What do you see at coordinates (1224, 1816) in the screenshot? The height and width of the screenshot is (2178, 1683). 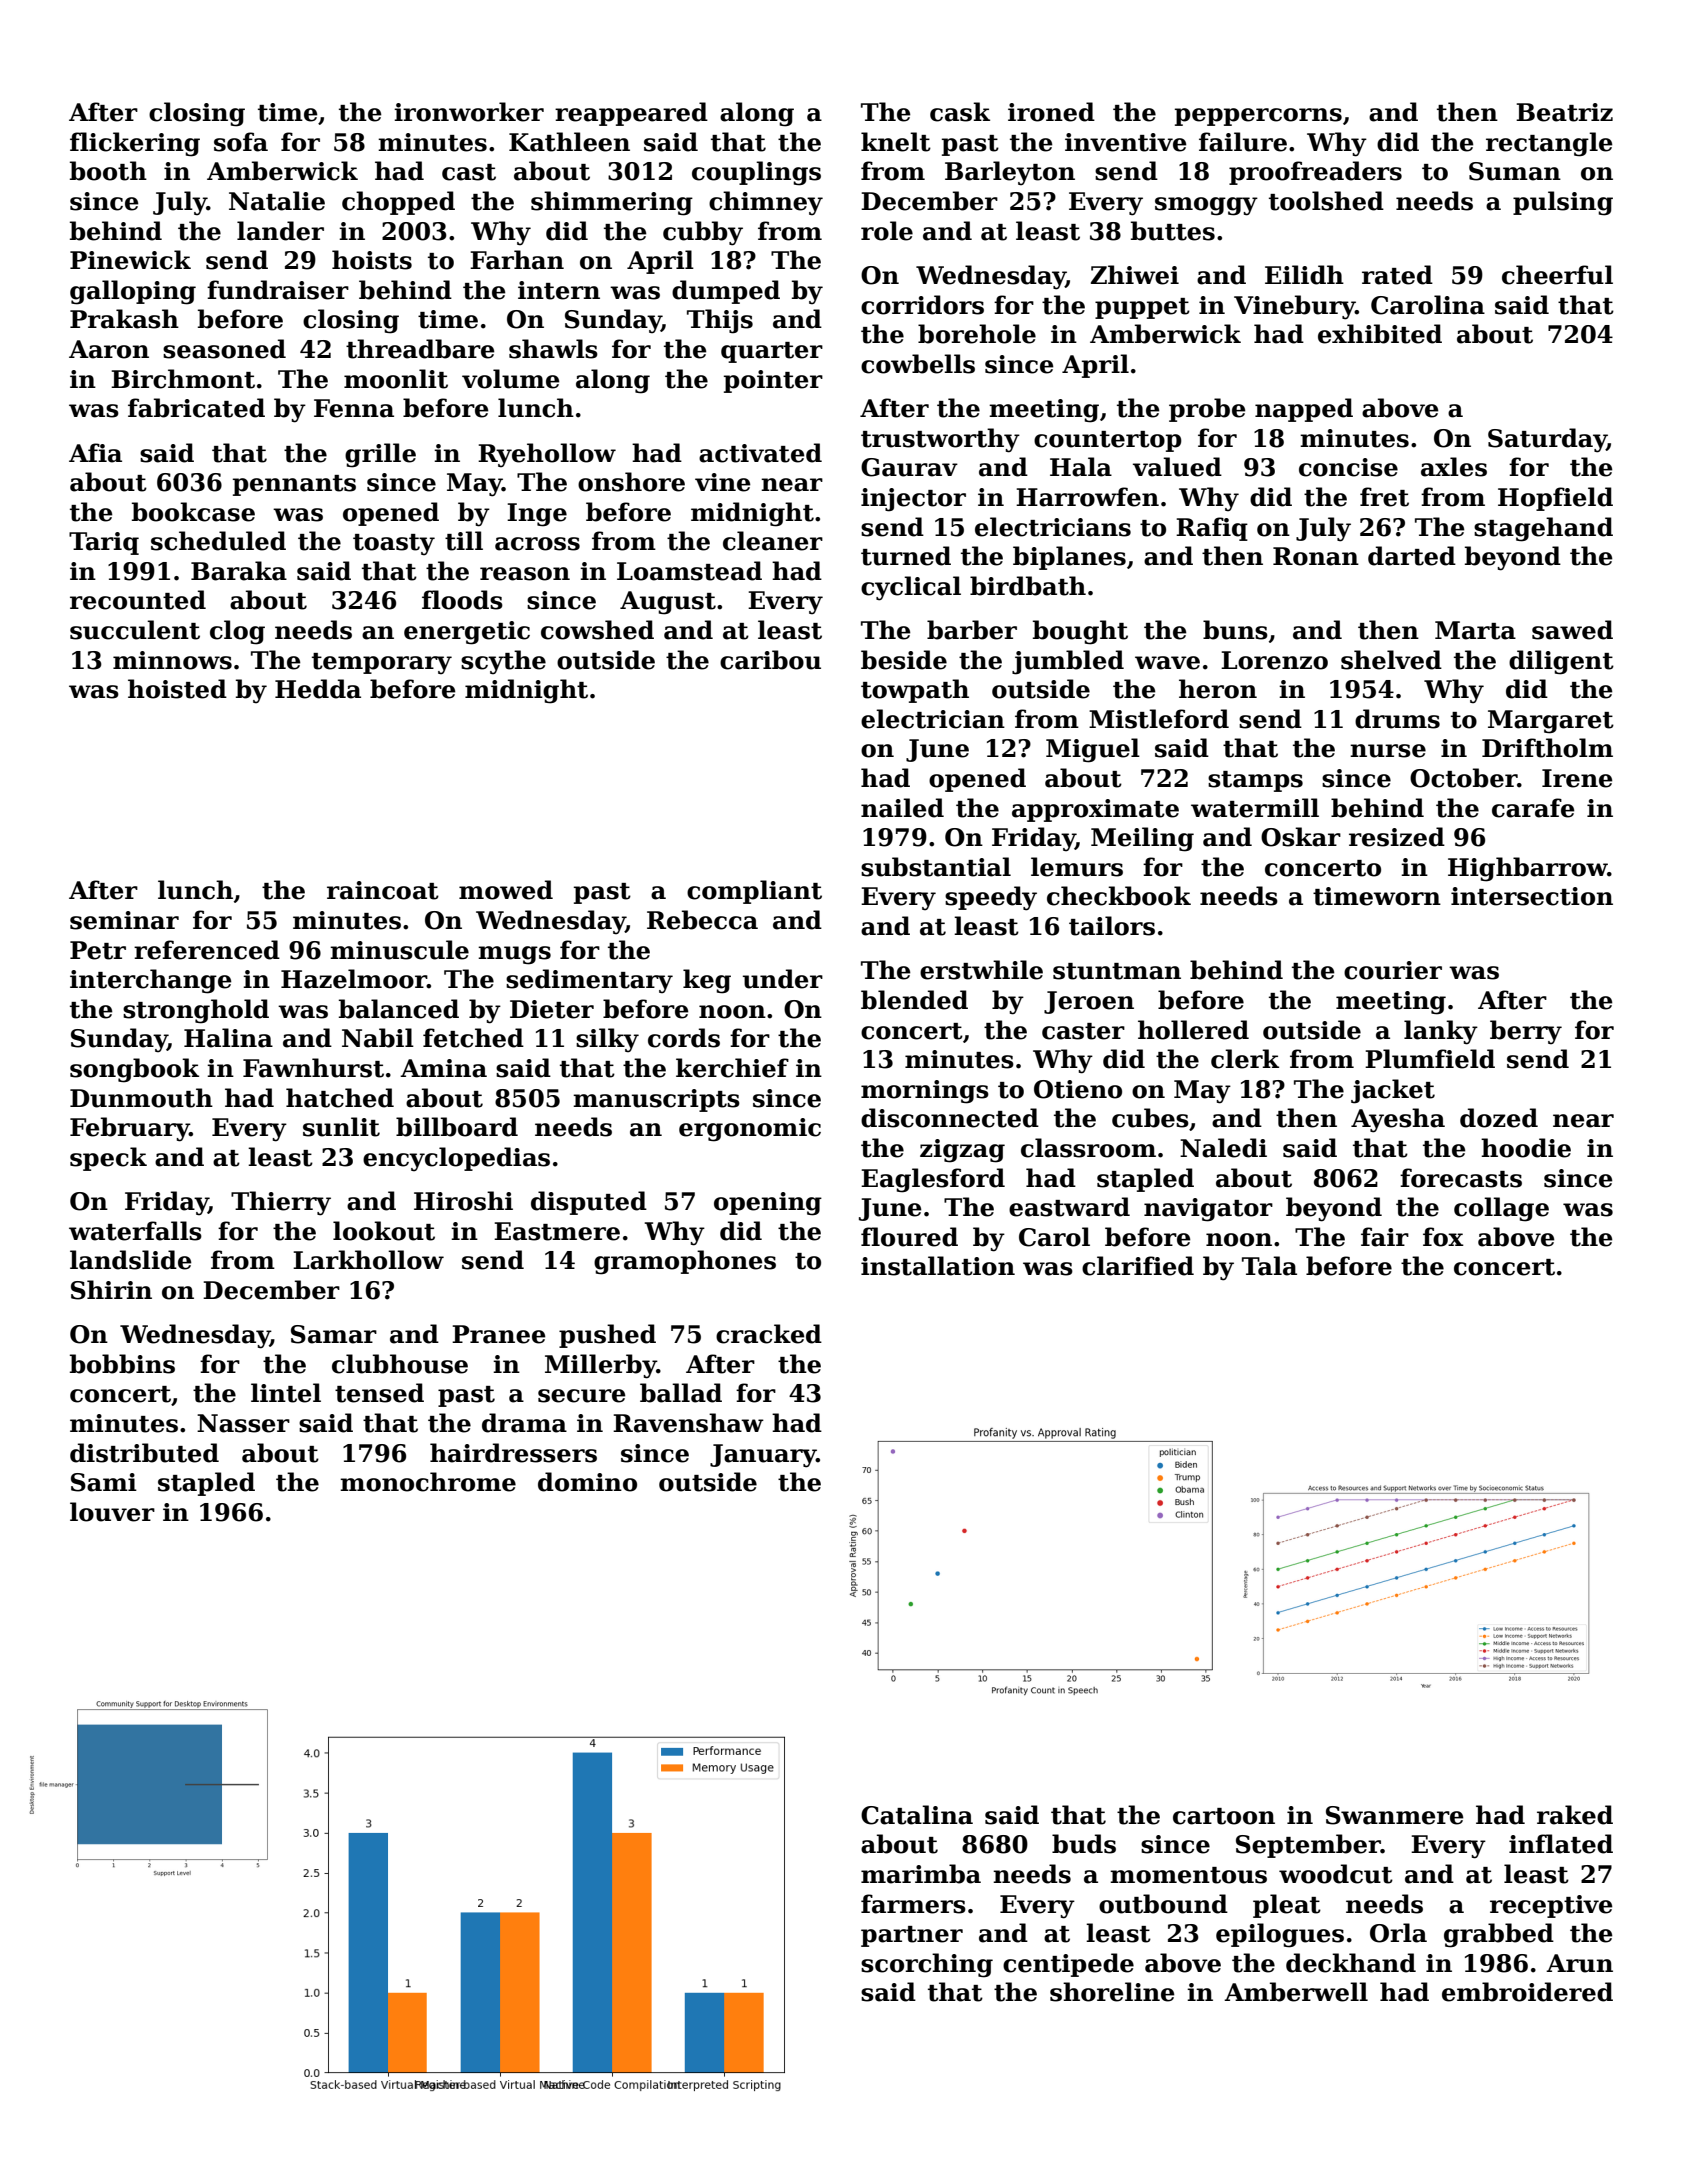 I see `cartoon` at bounding box center [1224, 1816].
